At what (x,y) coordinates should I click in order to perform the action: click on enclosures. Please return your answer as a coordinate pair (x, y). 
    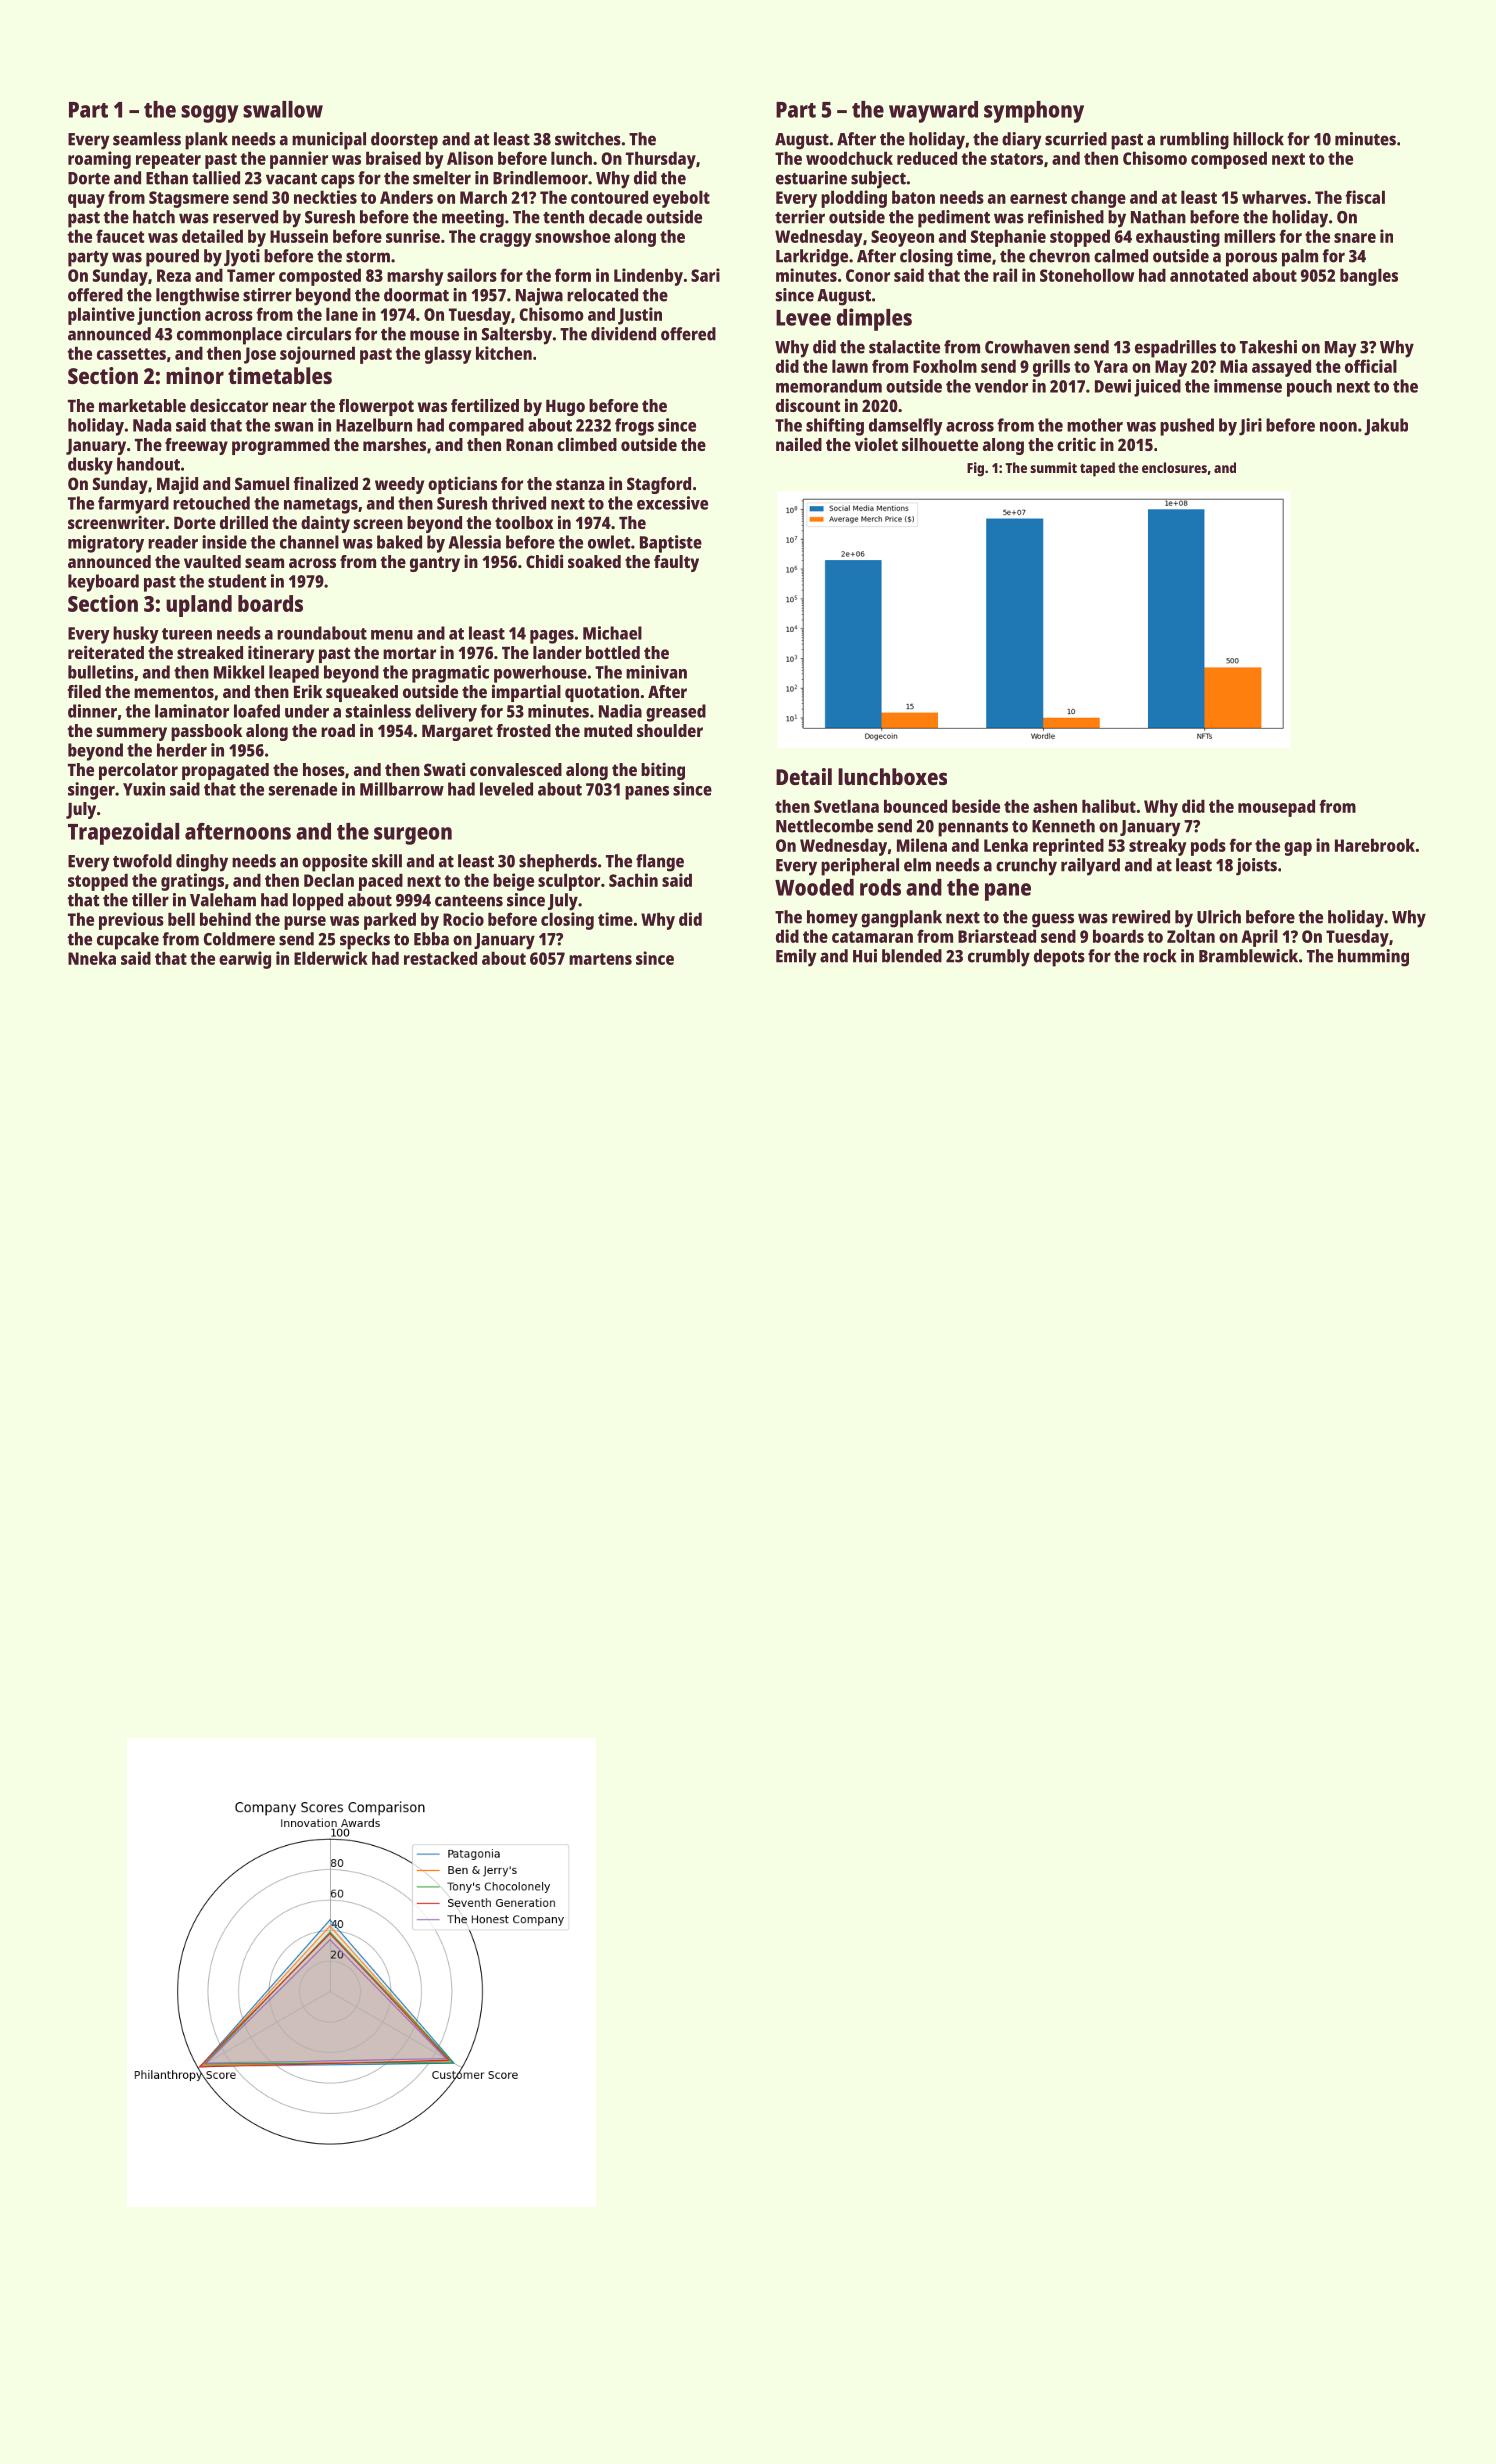
    Looking at the image, I should click on (1174, 467).
